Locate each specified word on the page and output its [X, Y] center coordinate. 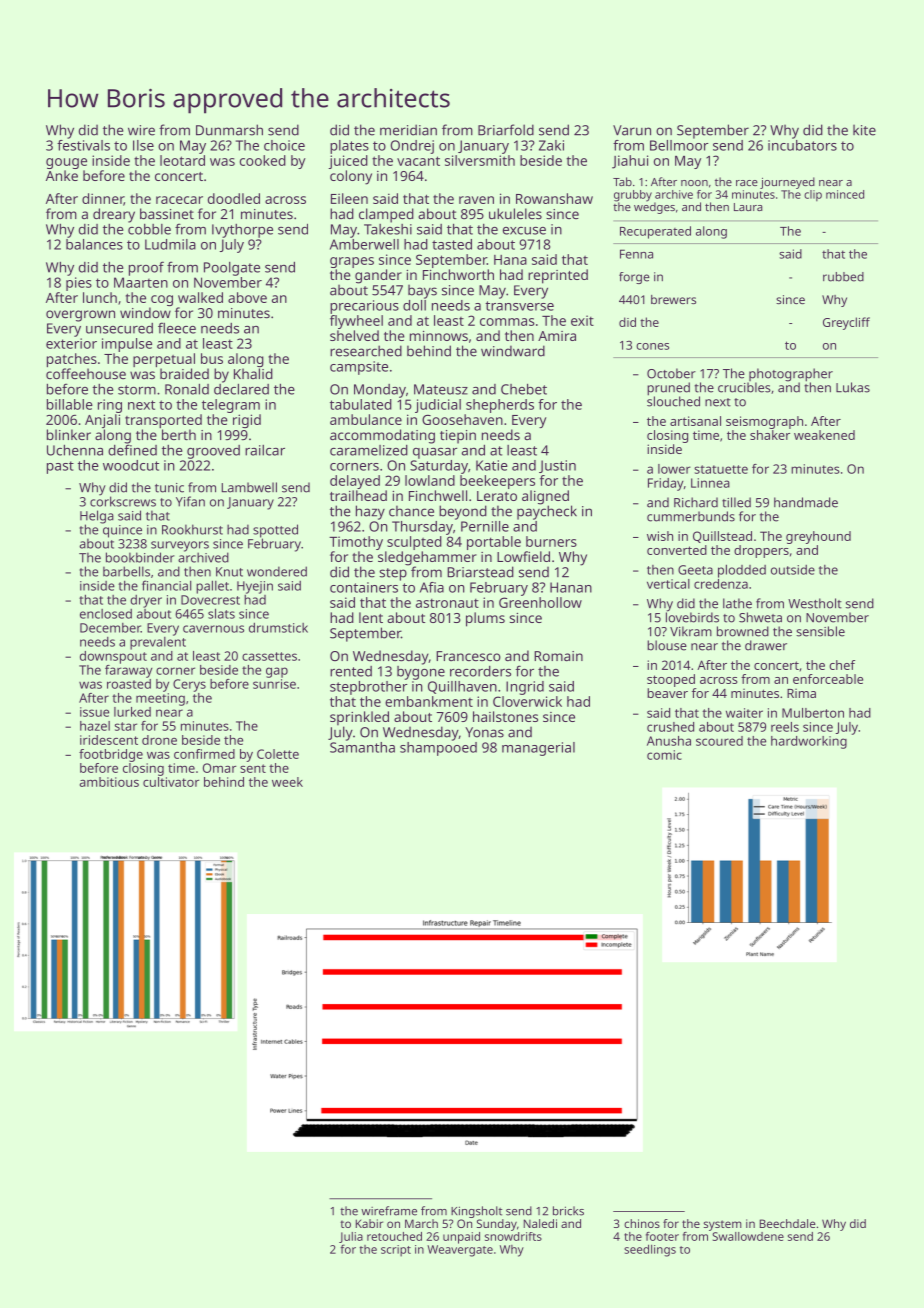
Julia [351, 1237]
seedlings [650, 1250]
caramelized [369, 450]
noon [694, 183]
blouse [667, 645]
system [723, 1225]
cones [652, 346]
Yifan [190, 501]
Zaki [551, 145]
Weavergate [460, 1251]
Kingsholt [476, 1212]
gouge [66, 163]
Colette [278, 754]
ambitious [109, 782]
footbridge [111, 755]
